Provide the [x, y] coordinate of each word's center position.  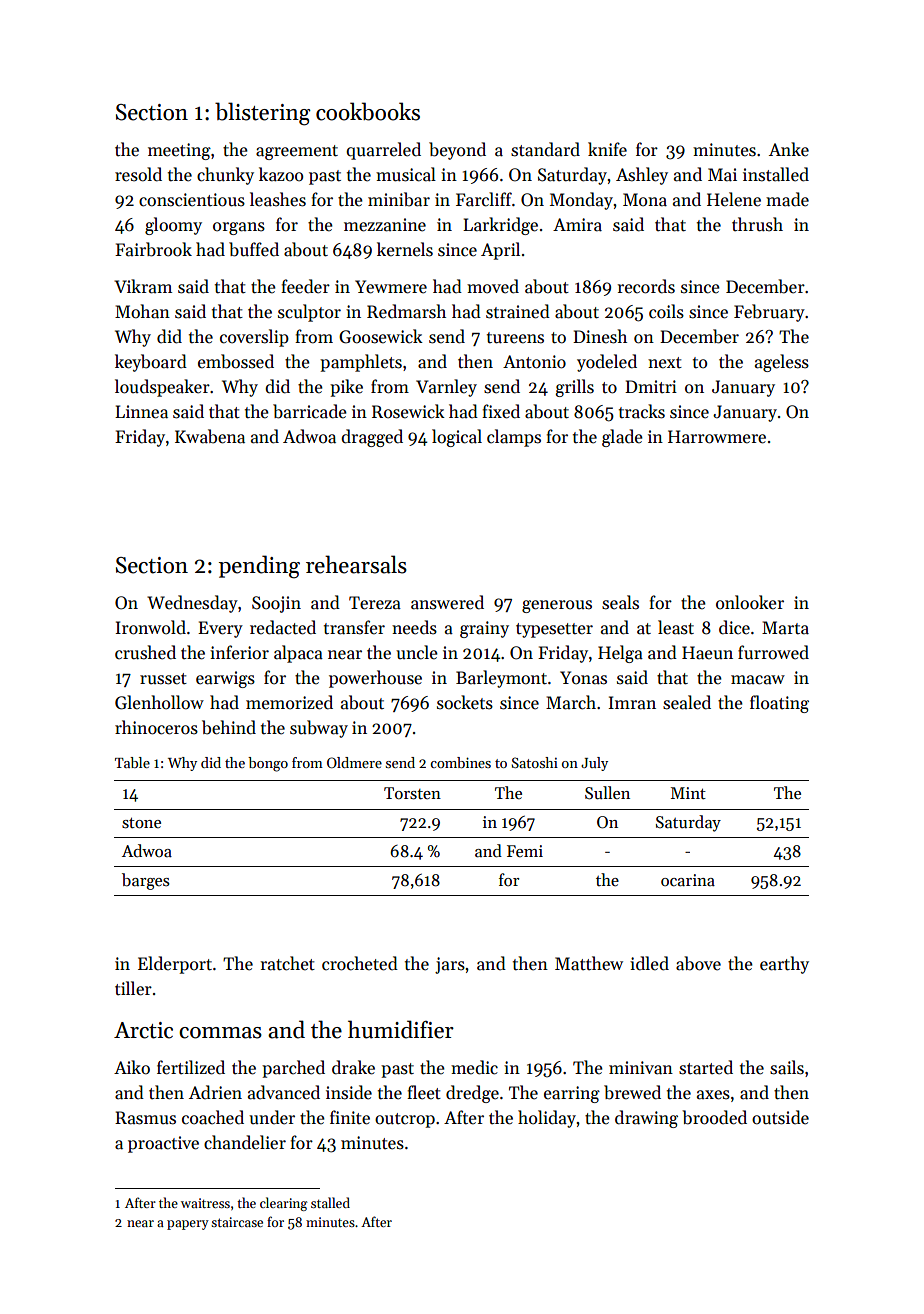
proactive [163, 1144]
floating [779, 704]
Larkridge [500, 226]
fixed [501, 411]
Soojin [276, 604]
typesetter [554, 630]
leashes [278, 199]
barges [146, 881]
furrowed [773, 652]
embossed [236, 361]
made [787, 199]
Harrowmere [717, 437]
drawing [646, 1119]
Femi [525, 851]
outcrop [405, 1120]
